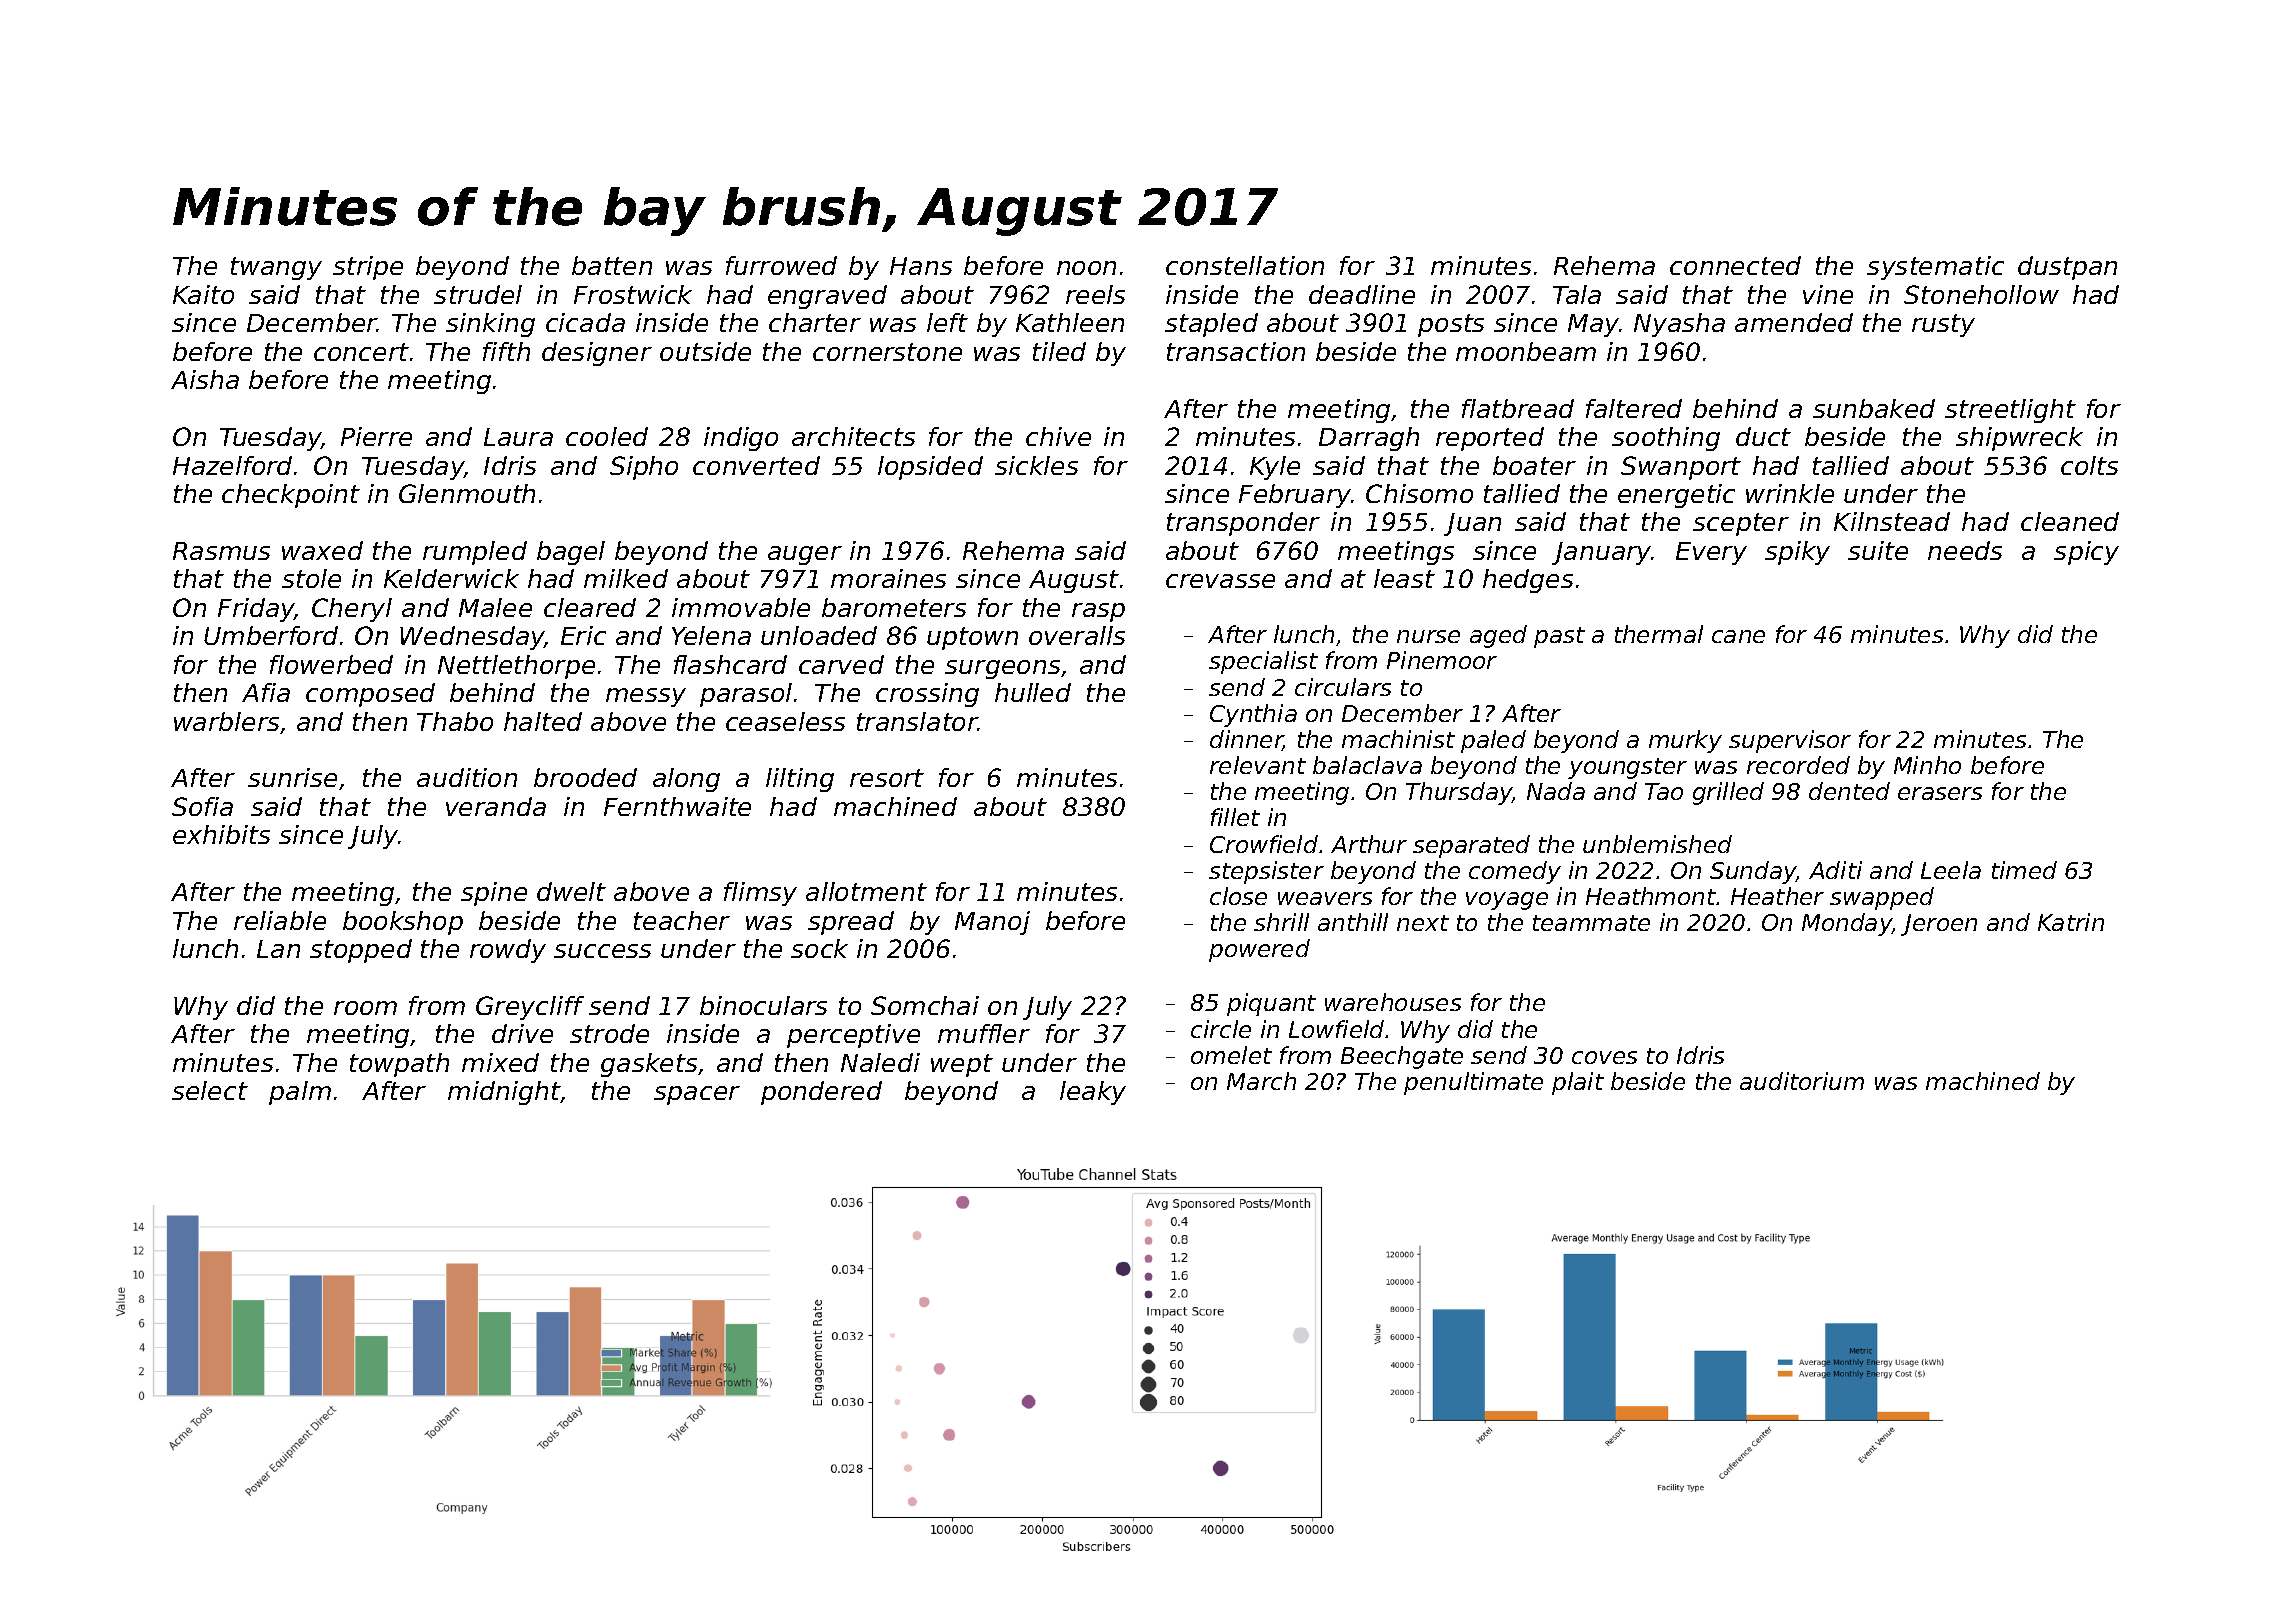 The height and width of the image is (1620, 2292). I want to click on amended, so click(1794, 322).
